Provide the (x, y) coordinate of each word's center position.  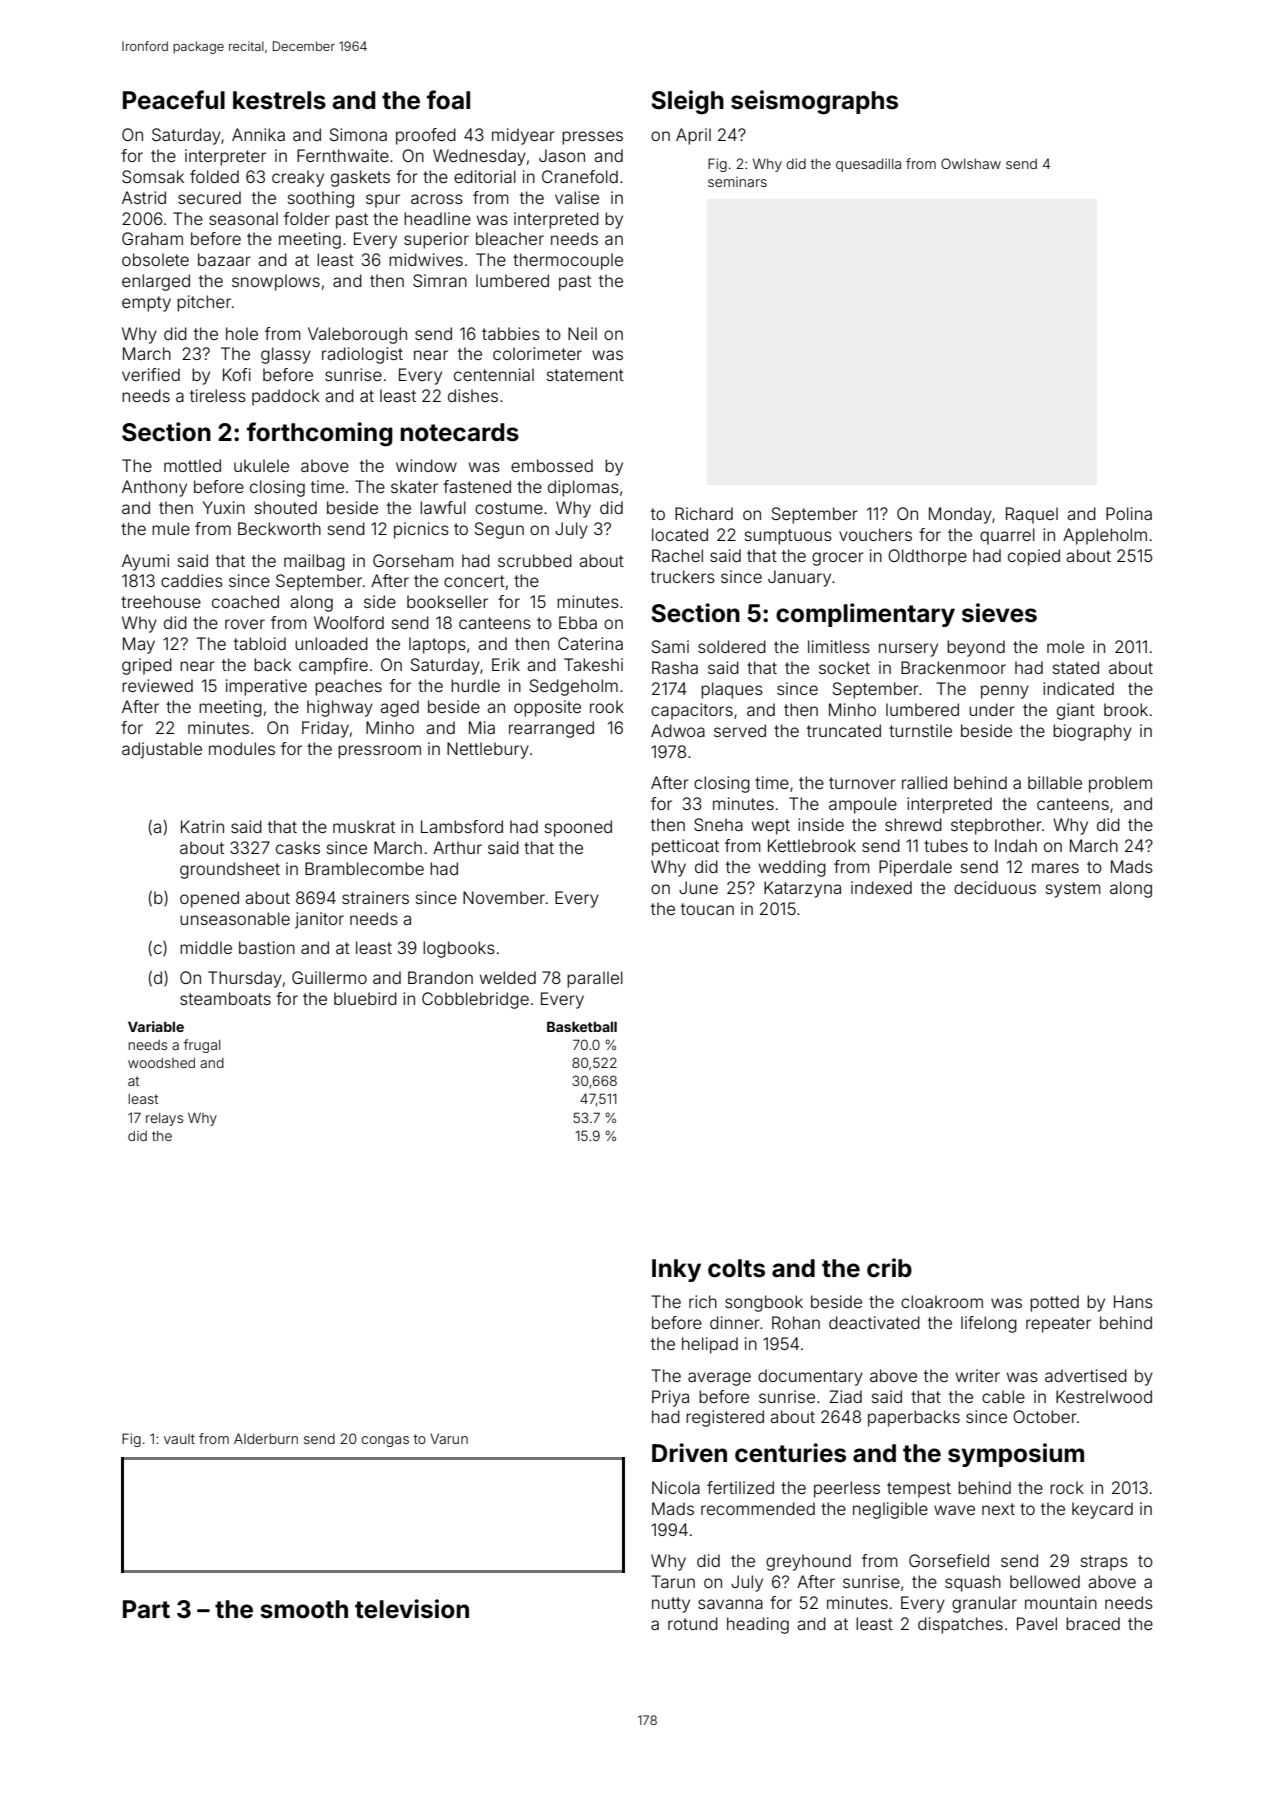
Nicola (676, 1487)
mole (1065, 646)
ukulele (261, 465)
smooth (304, 1609)
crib (889, 1268)
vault (179, 1439)
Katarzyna (802, 889)
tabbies (511, 333)
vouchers (875, 534)
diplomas (583, 488)
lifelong (989, 1324)
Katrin (202, 826)
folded (214, 176)
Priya (670, 1398)
